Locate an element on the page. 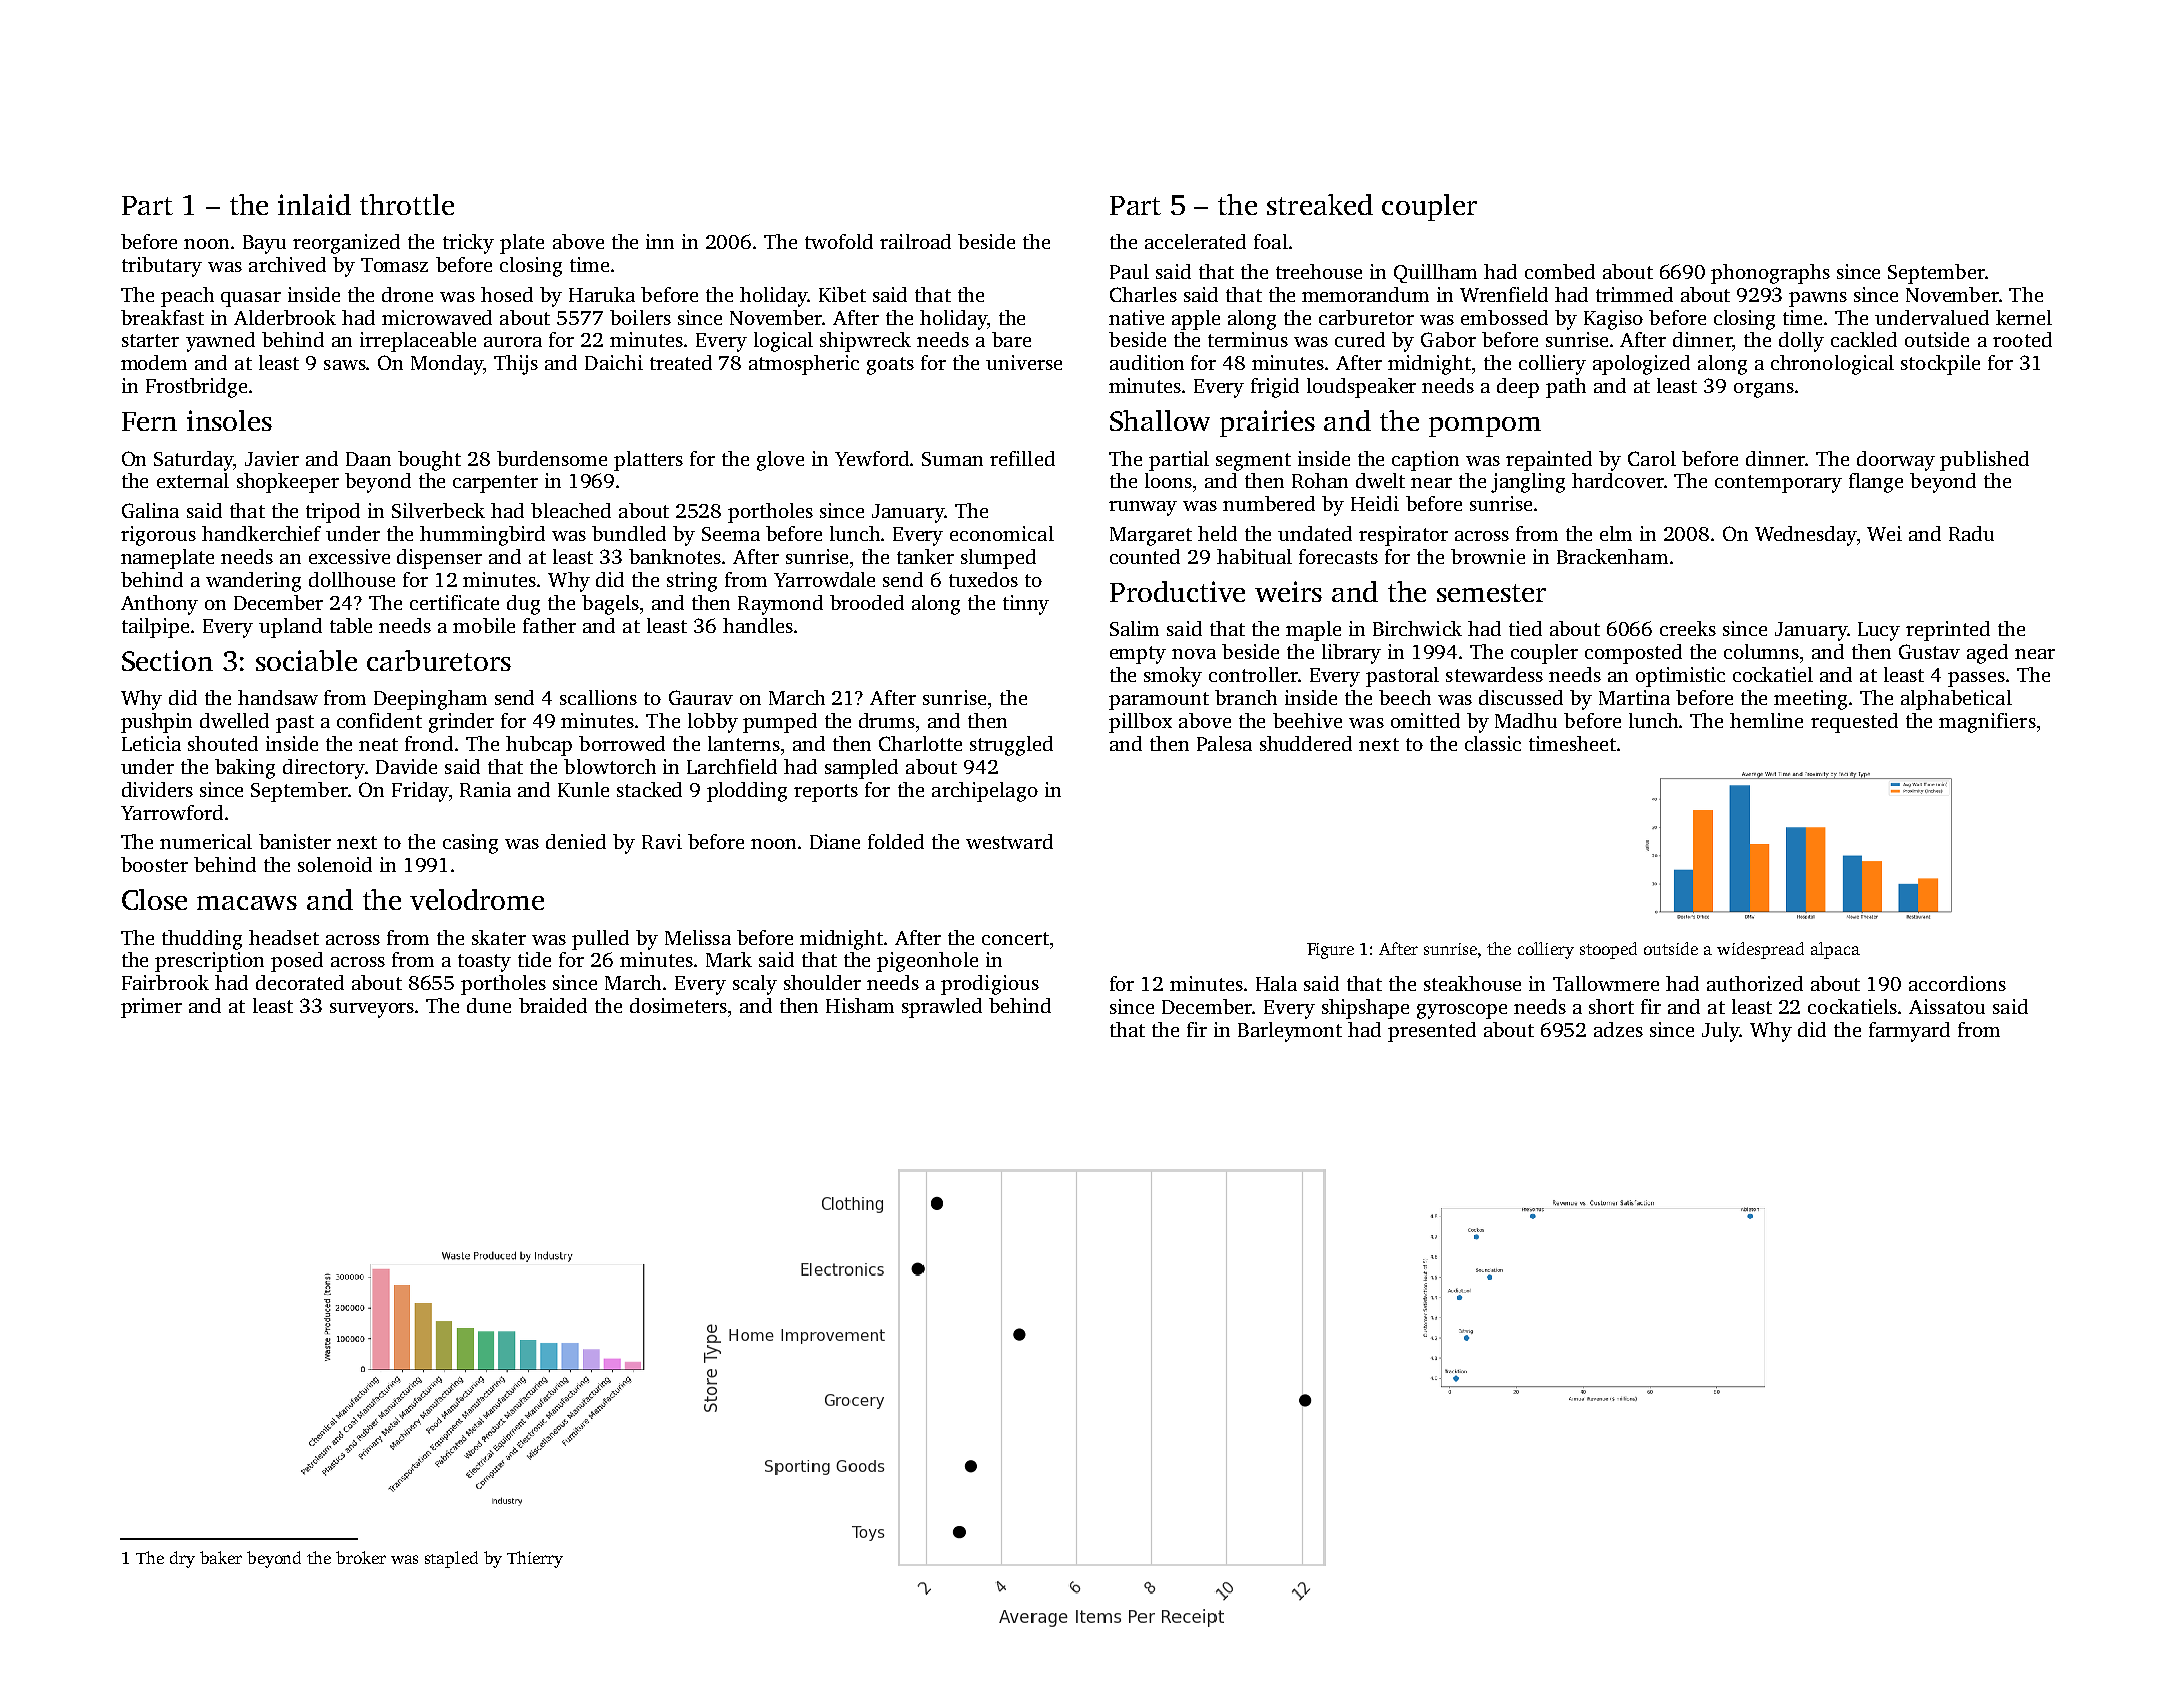 This image has height=1683, width=2178. path is located at coordinates (1566, 388).
